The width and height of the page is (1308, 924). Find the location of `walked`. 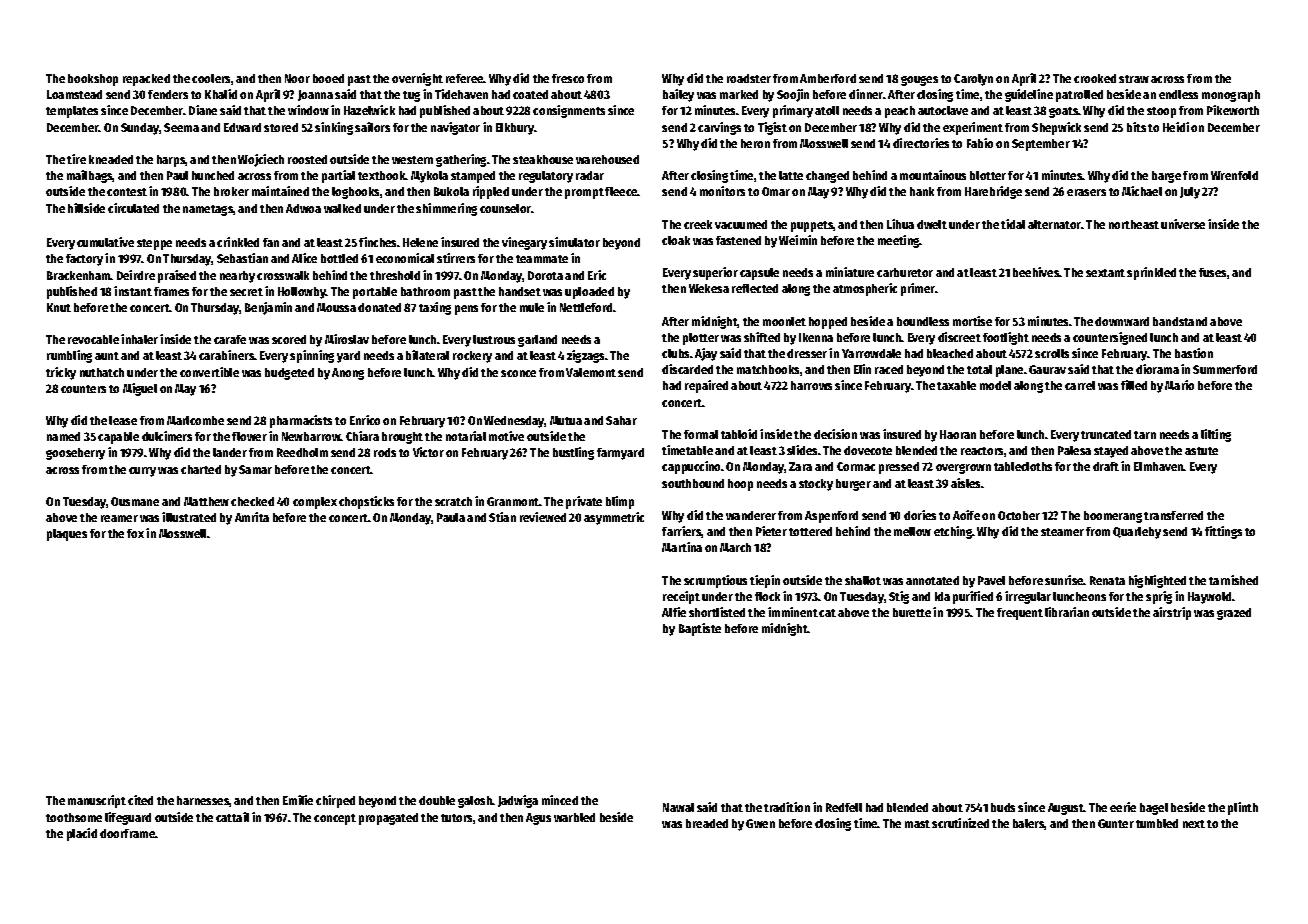

walked is located at coordinates (342, 208).
